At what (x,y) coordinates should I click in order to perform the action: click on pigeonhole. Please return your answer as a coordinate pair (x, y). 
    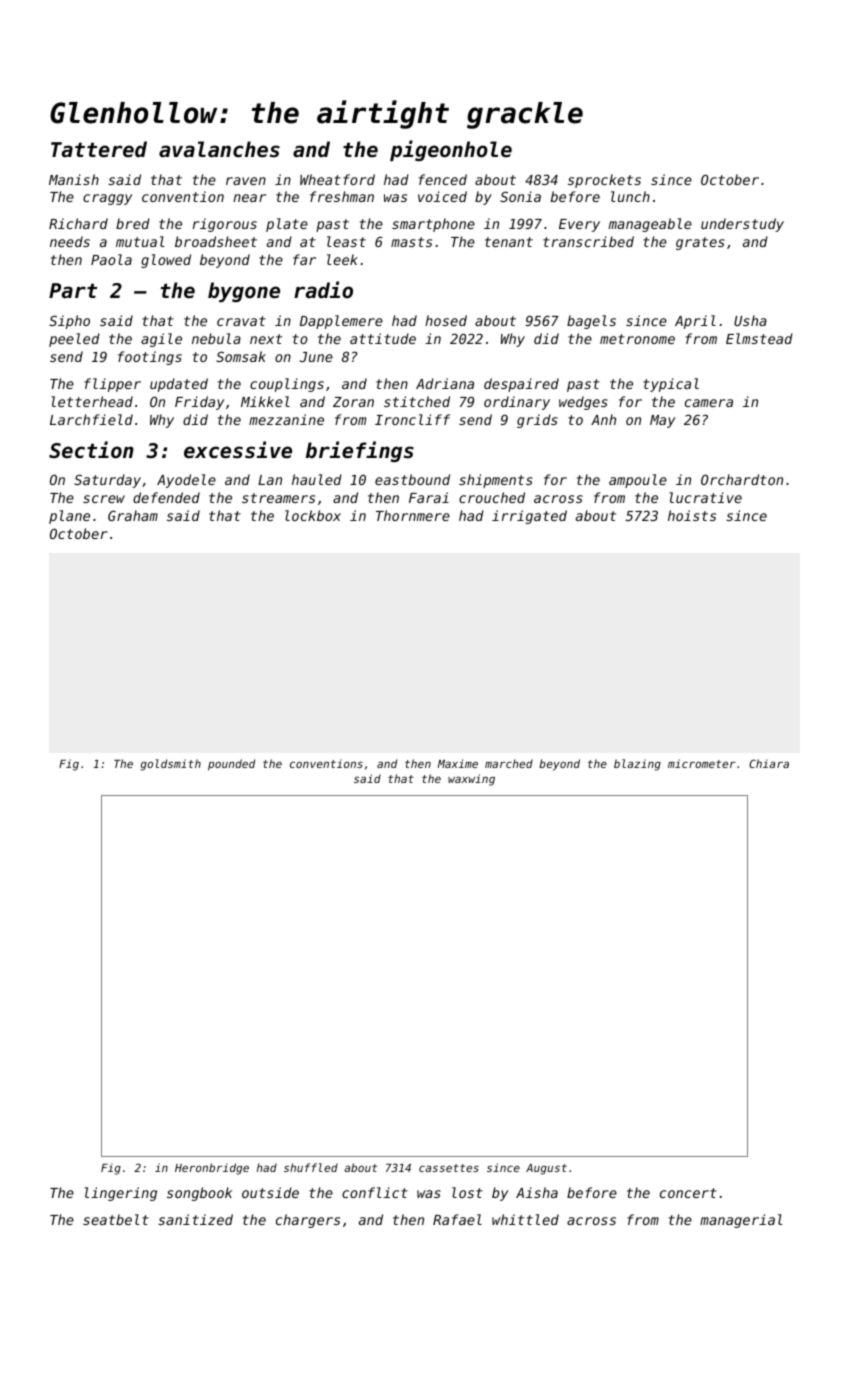
    Looking at the image, I should click on (451, 150).
